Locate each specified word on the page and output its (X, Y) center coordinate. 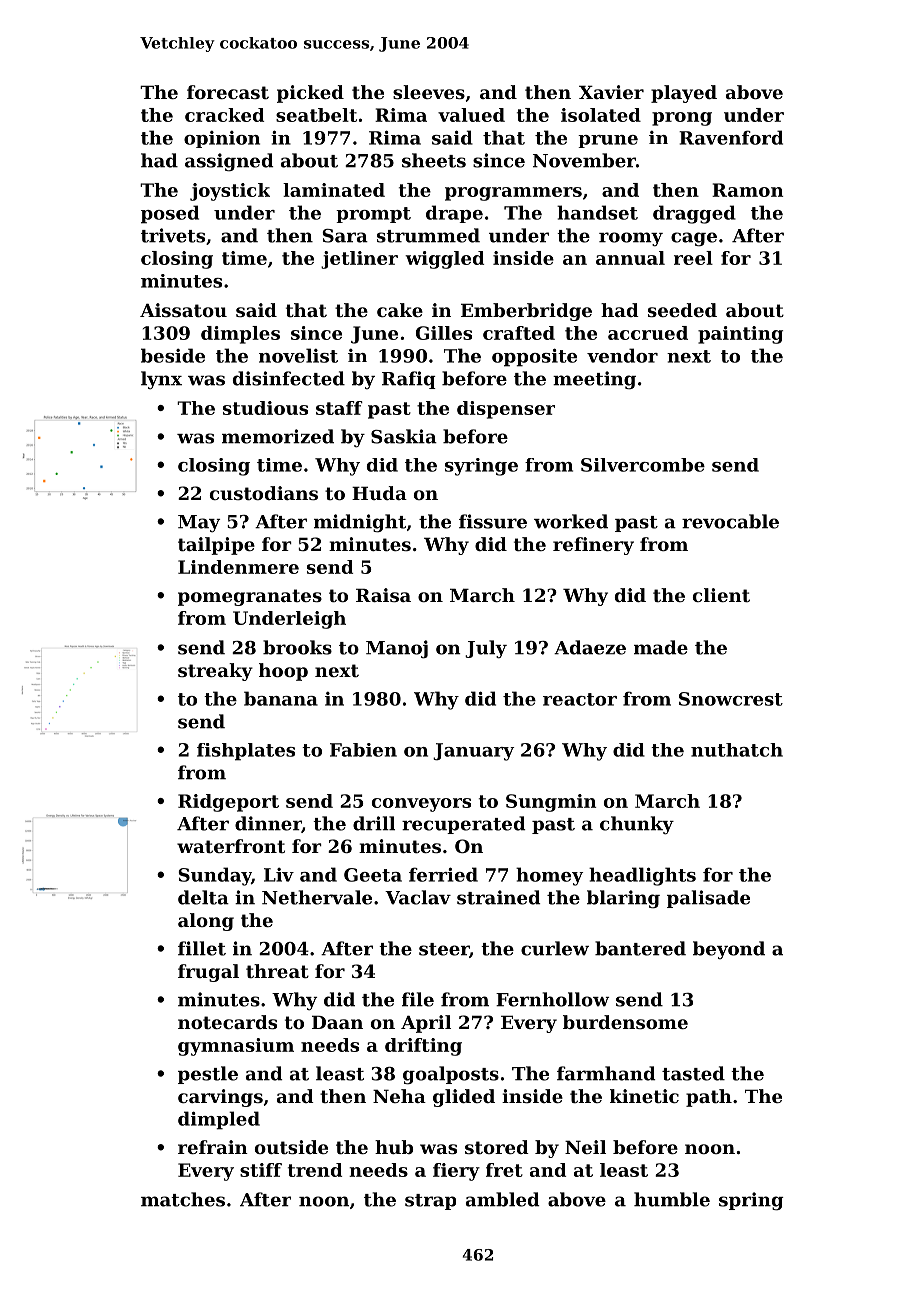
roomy (631, 239)
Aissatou (183, 310)
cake (400, 310)
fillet (202, 948)
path (709, 1098)
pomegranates (250, 597)
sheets (434, 160)
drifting (423, 1047)
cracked (224, 115)
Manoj (397, 649)
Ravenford (731, 137)
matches (183, 1199)
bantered (640, 948)
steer (444, 949)
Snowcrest (731, 699)
